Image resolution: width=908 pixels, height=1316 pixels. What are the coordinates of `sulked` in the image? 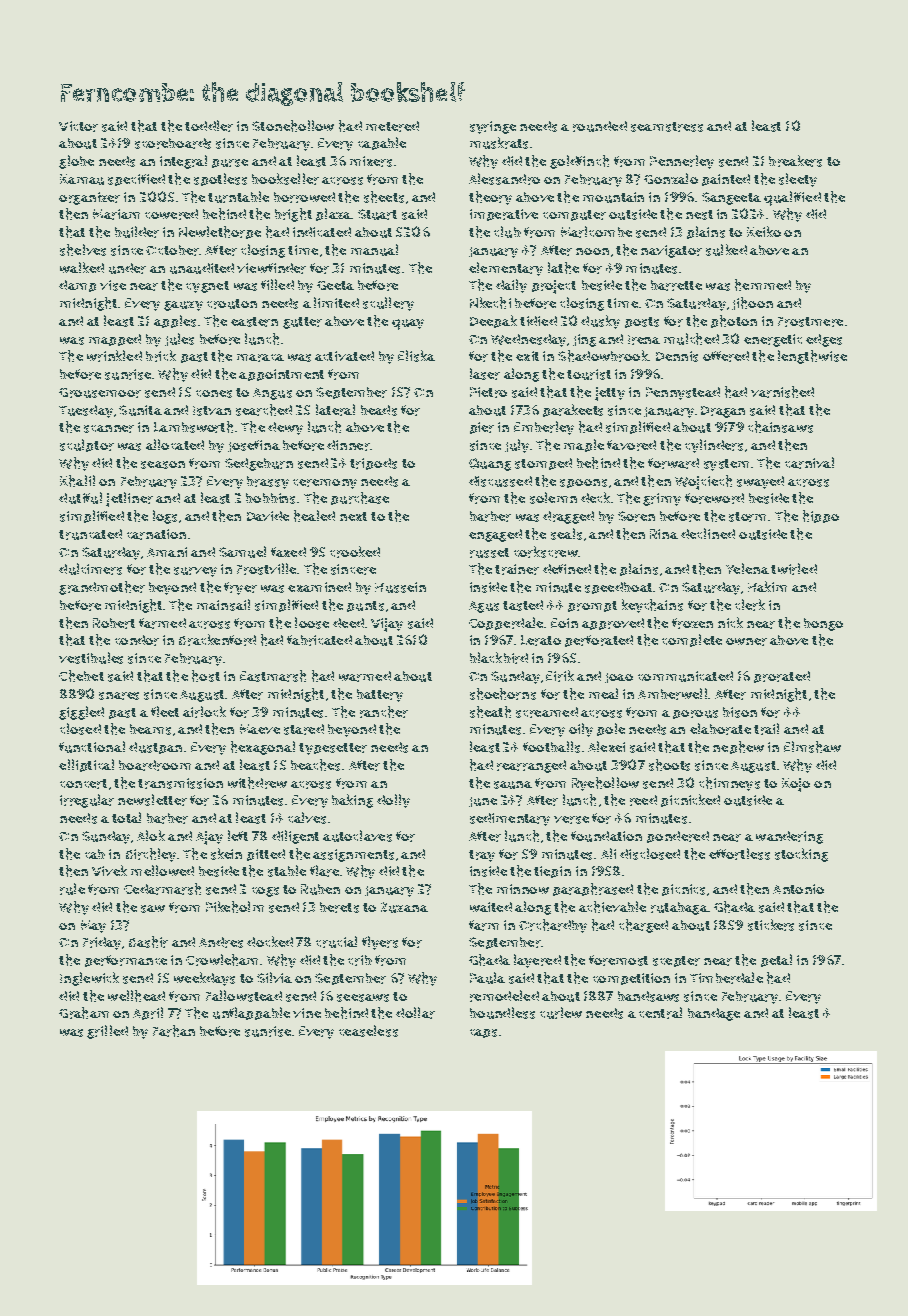 It's located at (726, 250).
